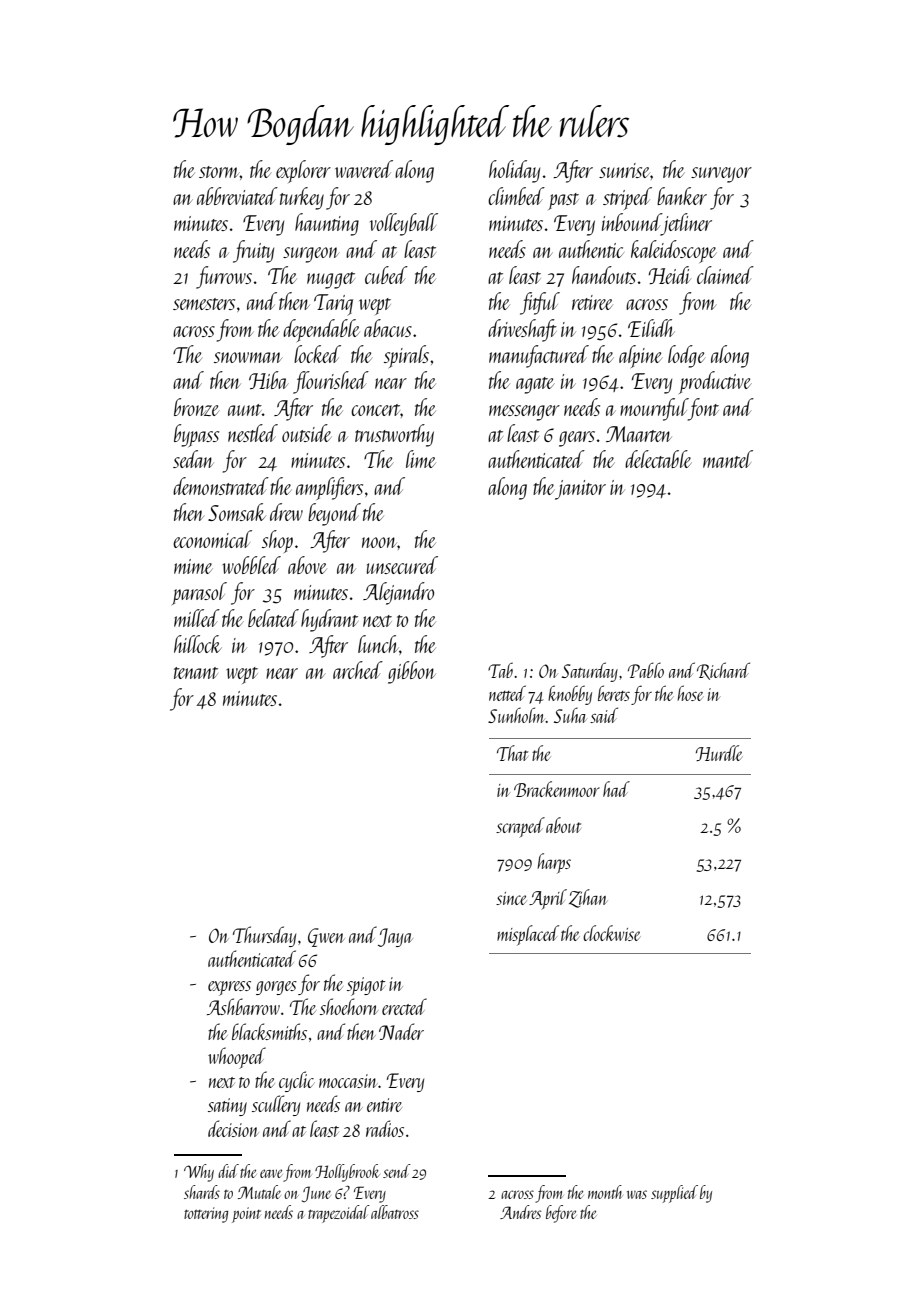 The width and height of the document is (924, 1311). Describe the element at coordinates (715, 382) in the document. I see `productive` at that location.
